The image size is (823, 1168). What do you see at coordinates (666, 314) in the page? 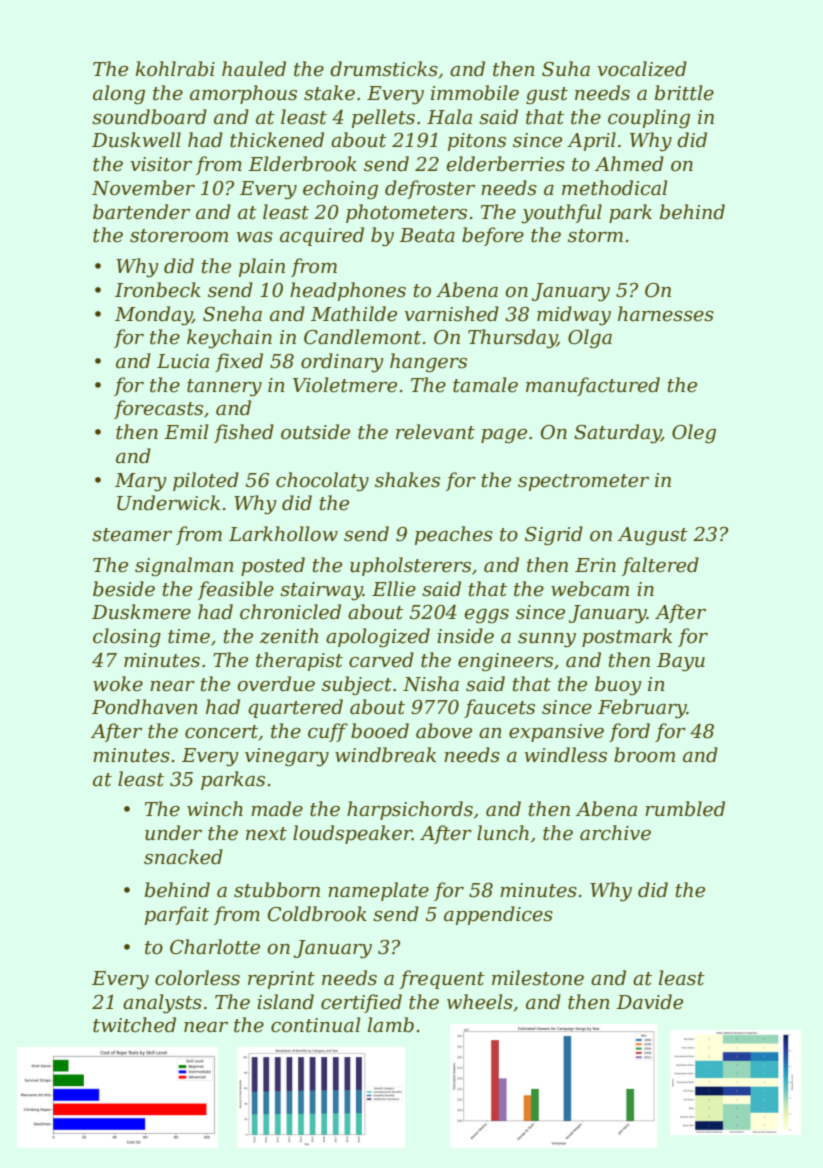
I see `harnesses` at bounding box center [666, 314].
